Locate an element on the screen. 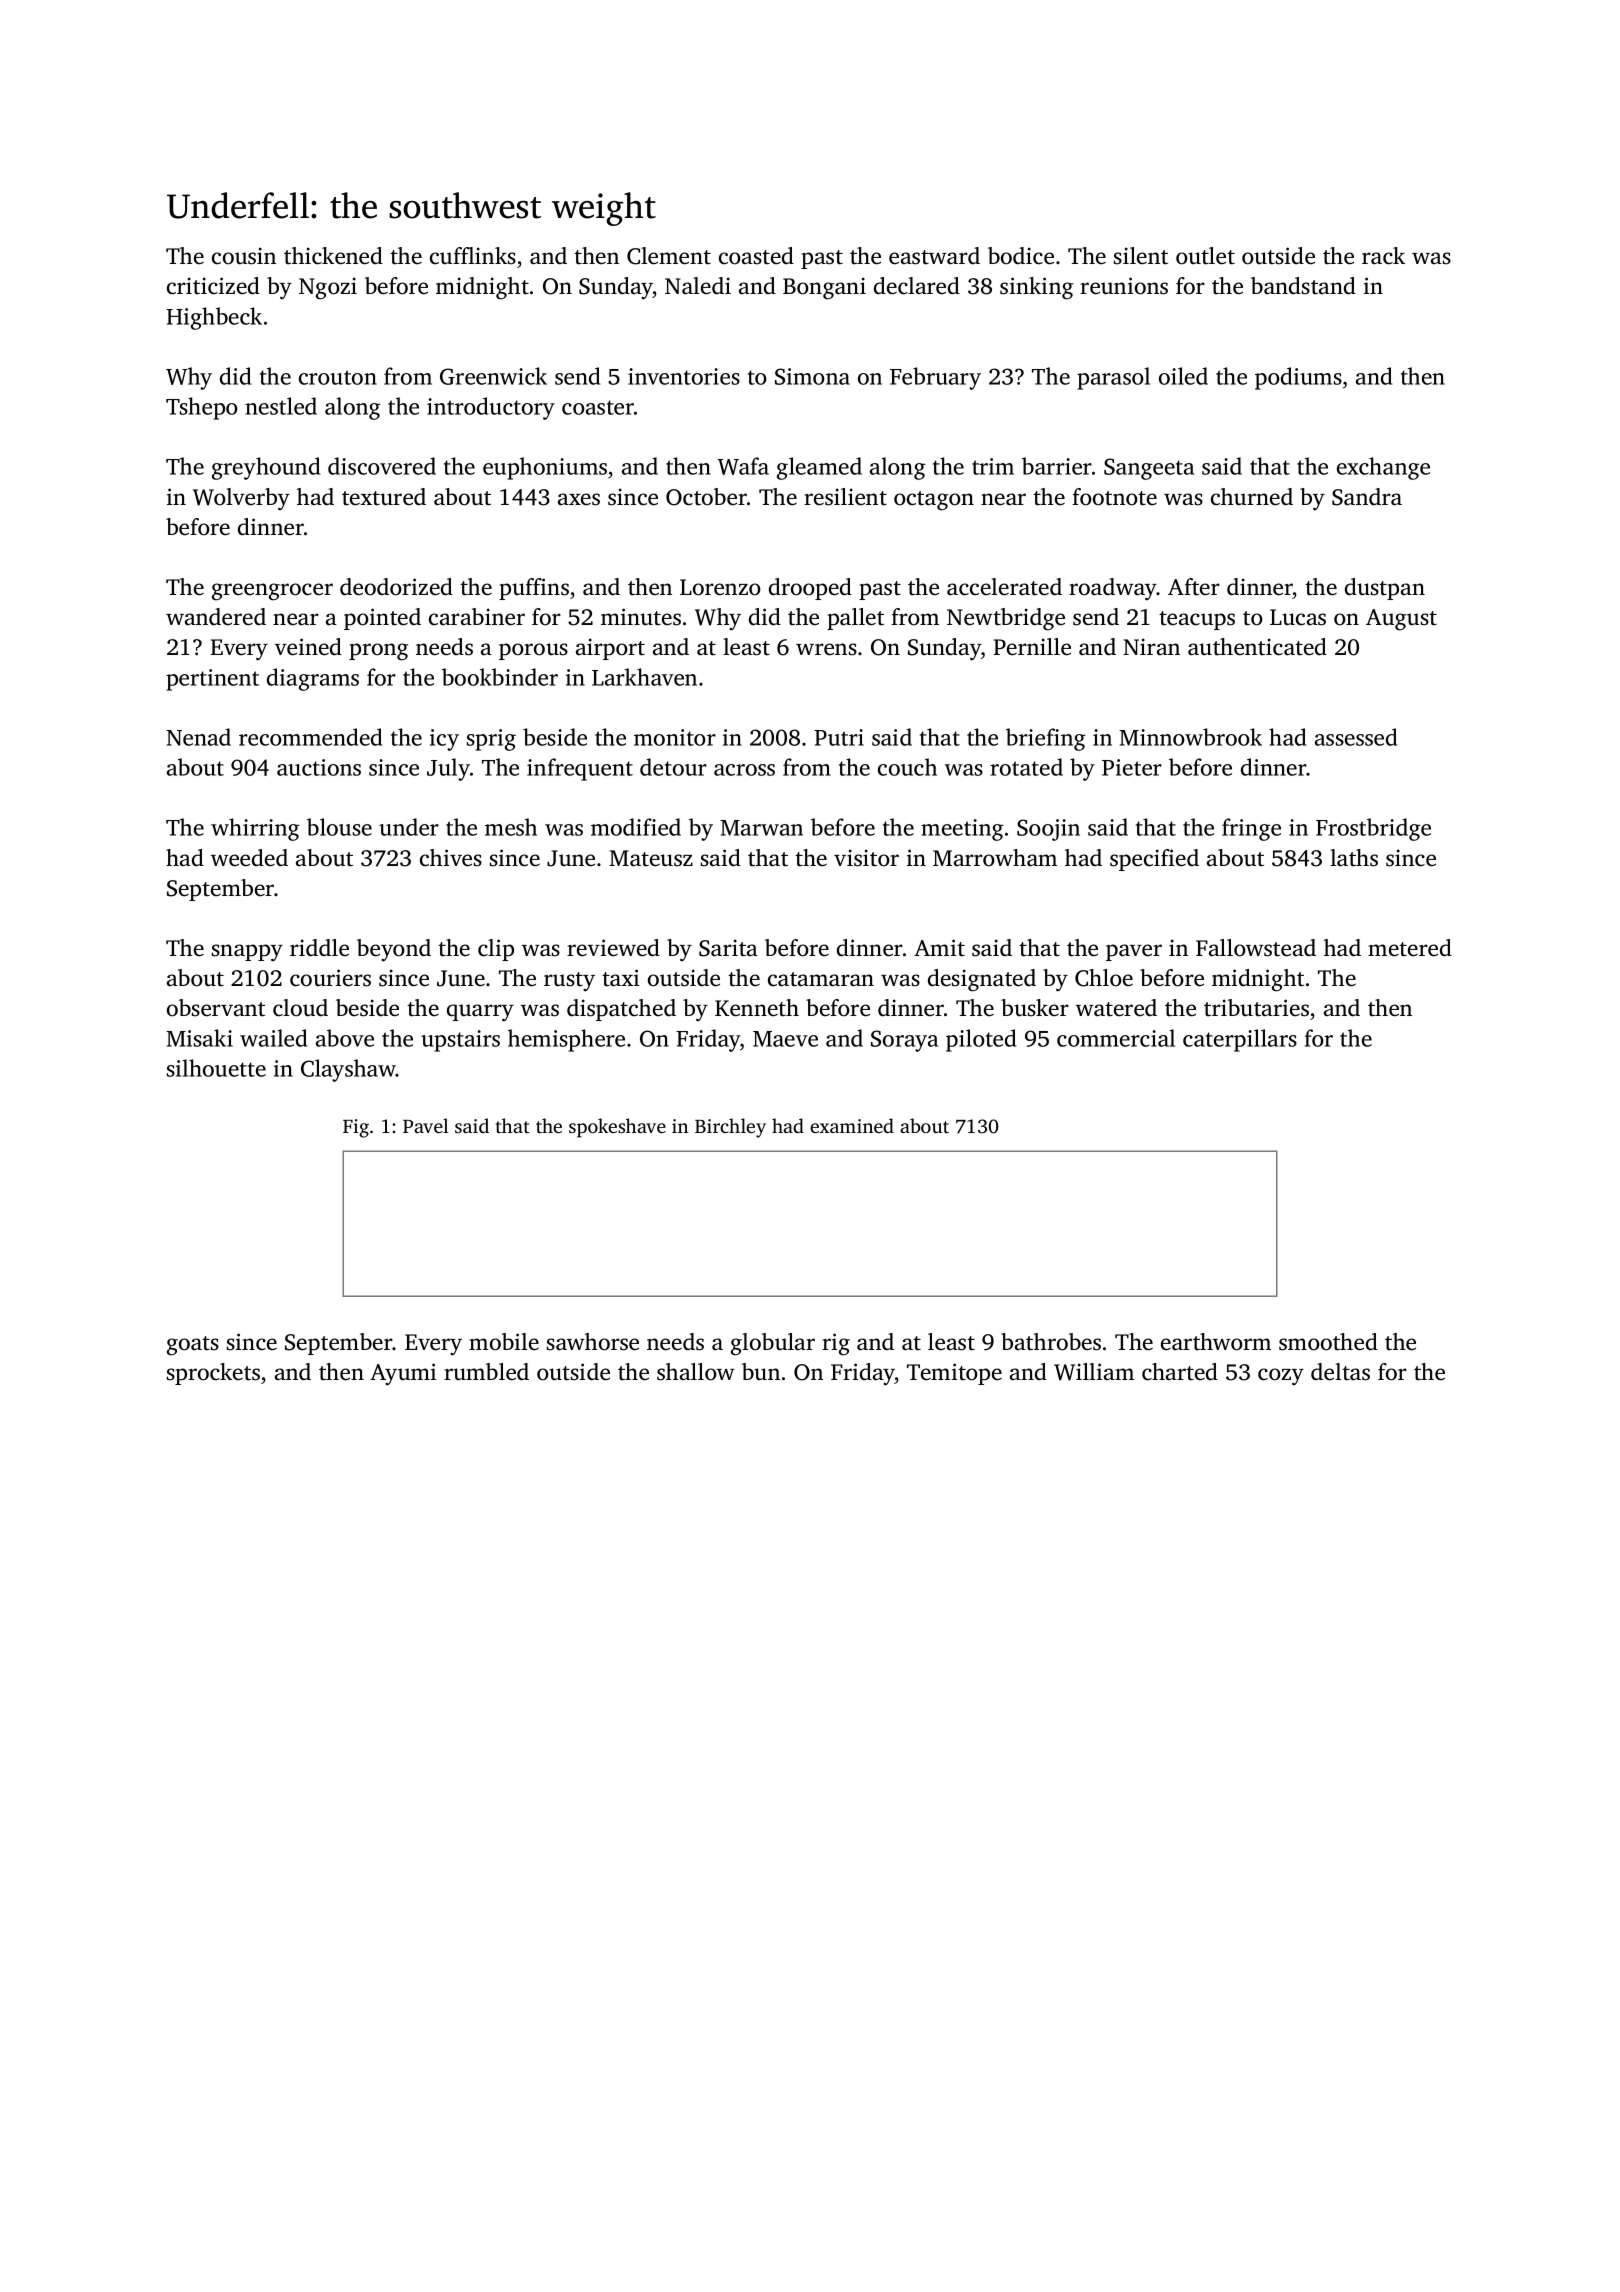 This screenshot has width=1620, height=2292. greyhound is located at coordinates (266, 468).
